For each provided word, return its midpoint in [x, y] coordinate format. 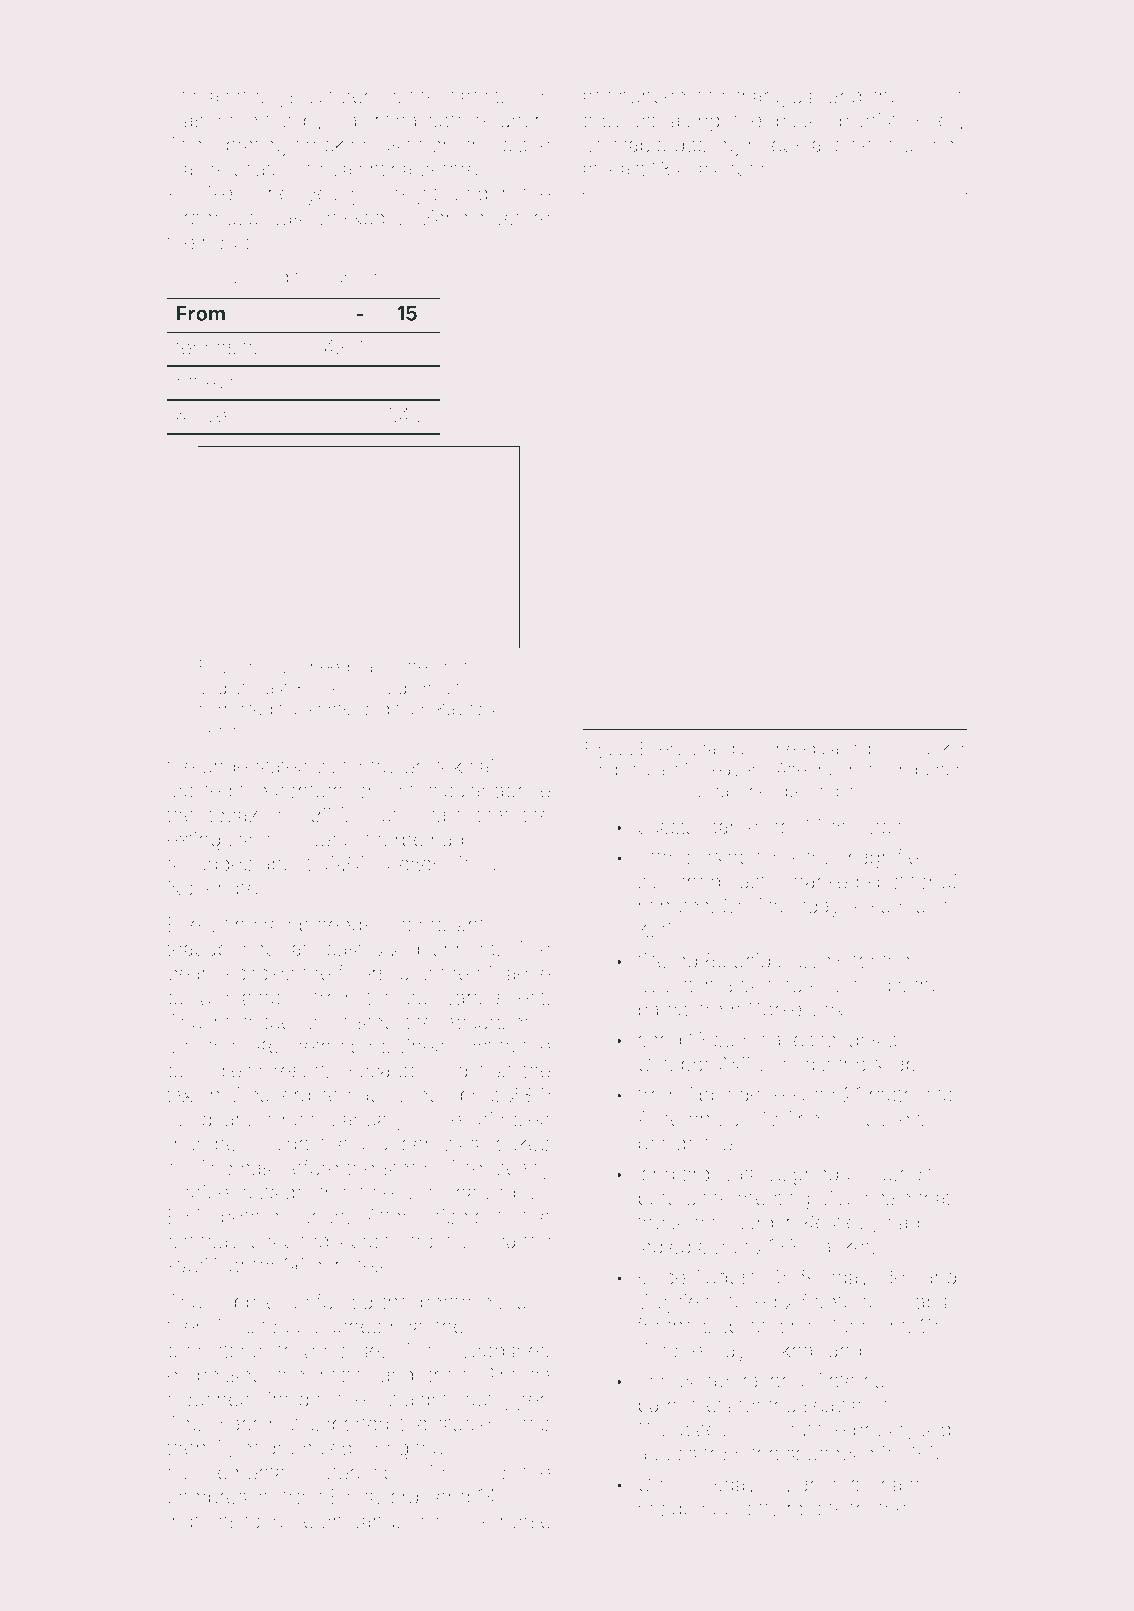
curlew [896, 1119]
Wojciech [679, 1303]
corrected [235, 709]
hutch [466, 666]
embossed [215, 1375]
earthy [523, 1243]
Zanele [453, 217]
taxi [181, 1095]
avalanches [729, 169]
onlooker [931, 748]
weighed [799, 1176]
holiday [235, 244]
